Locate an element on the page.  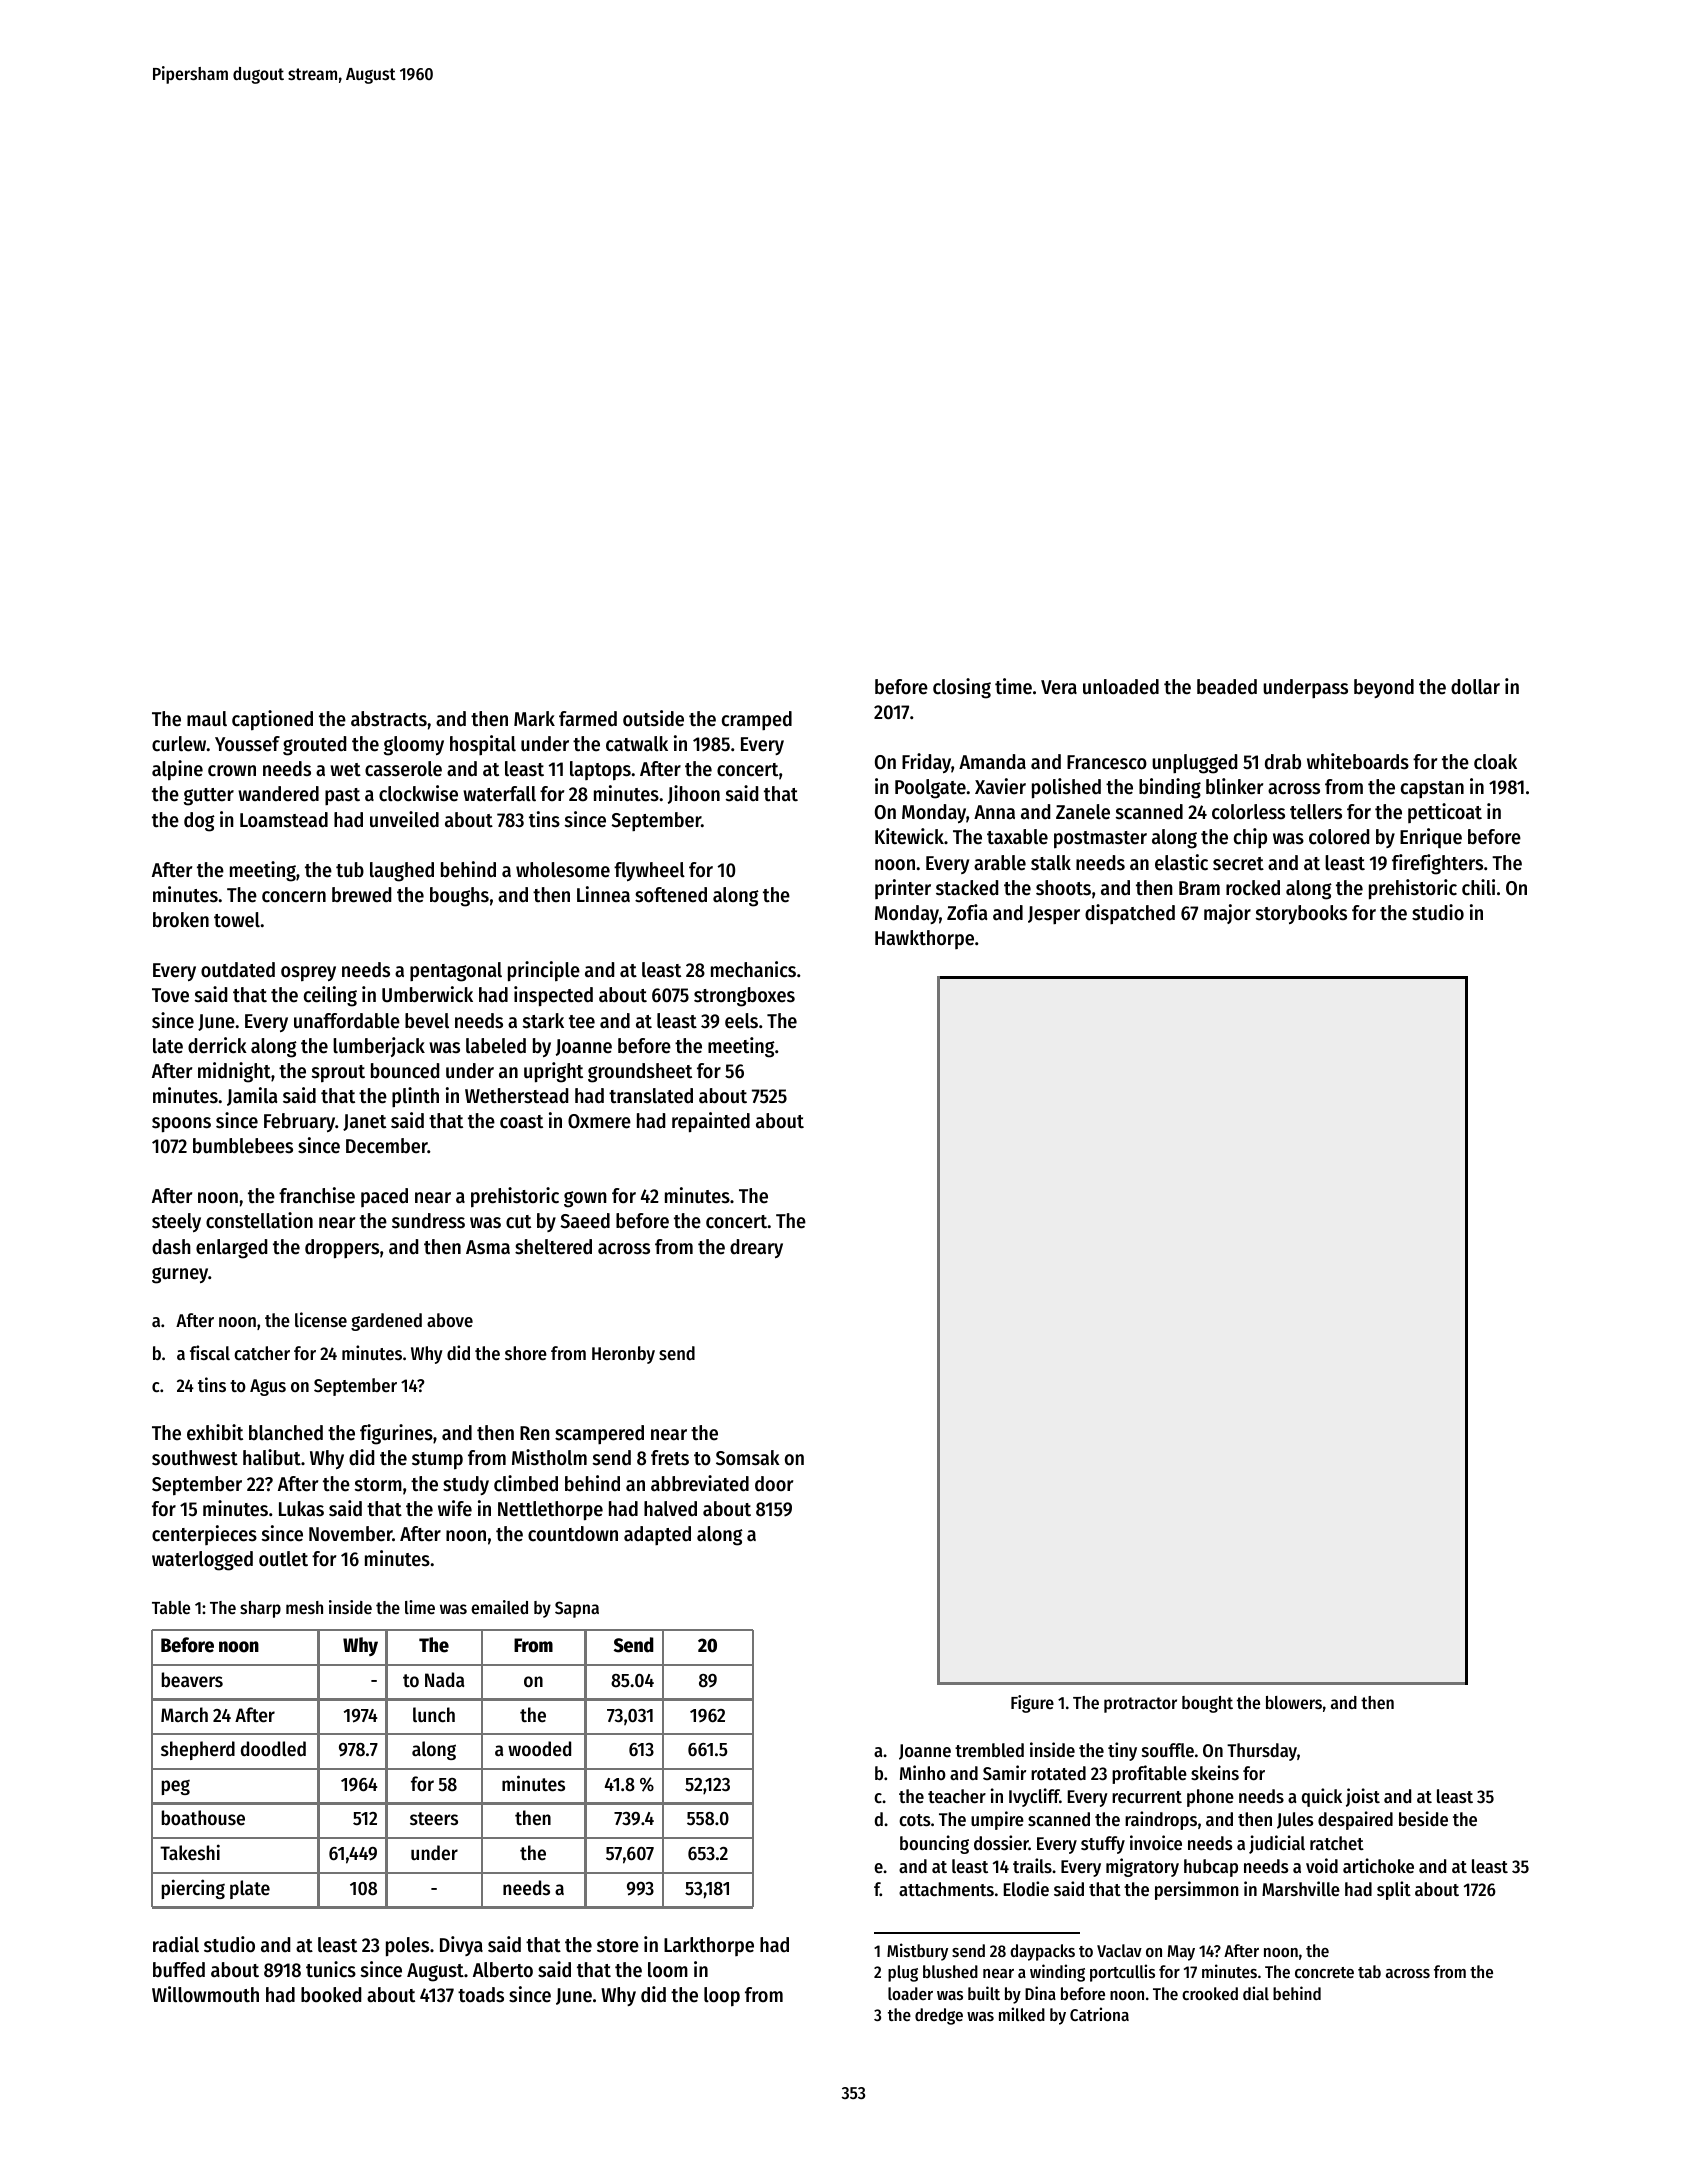
dreary is located at coordinates (756, 1248).
